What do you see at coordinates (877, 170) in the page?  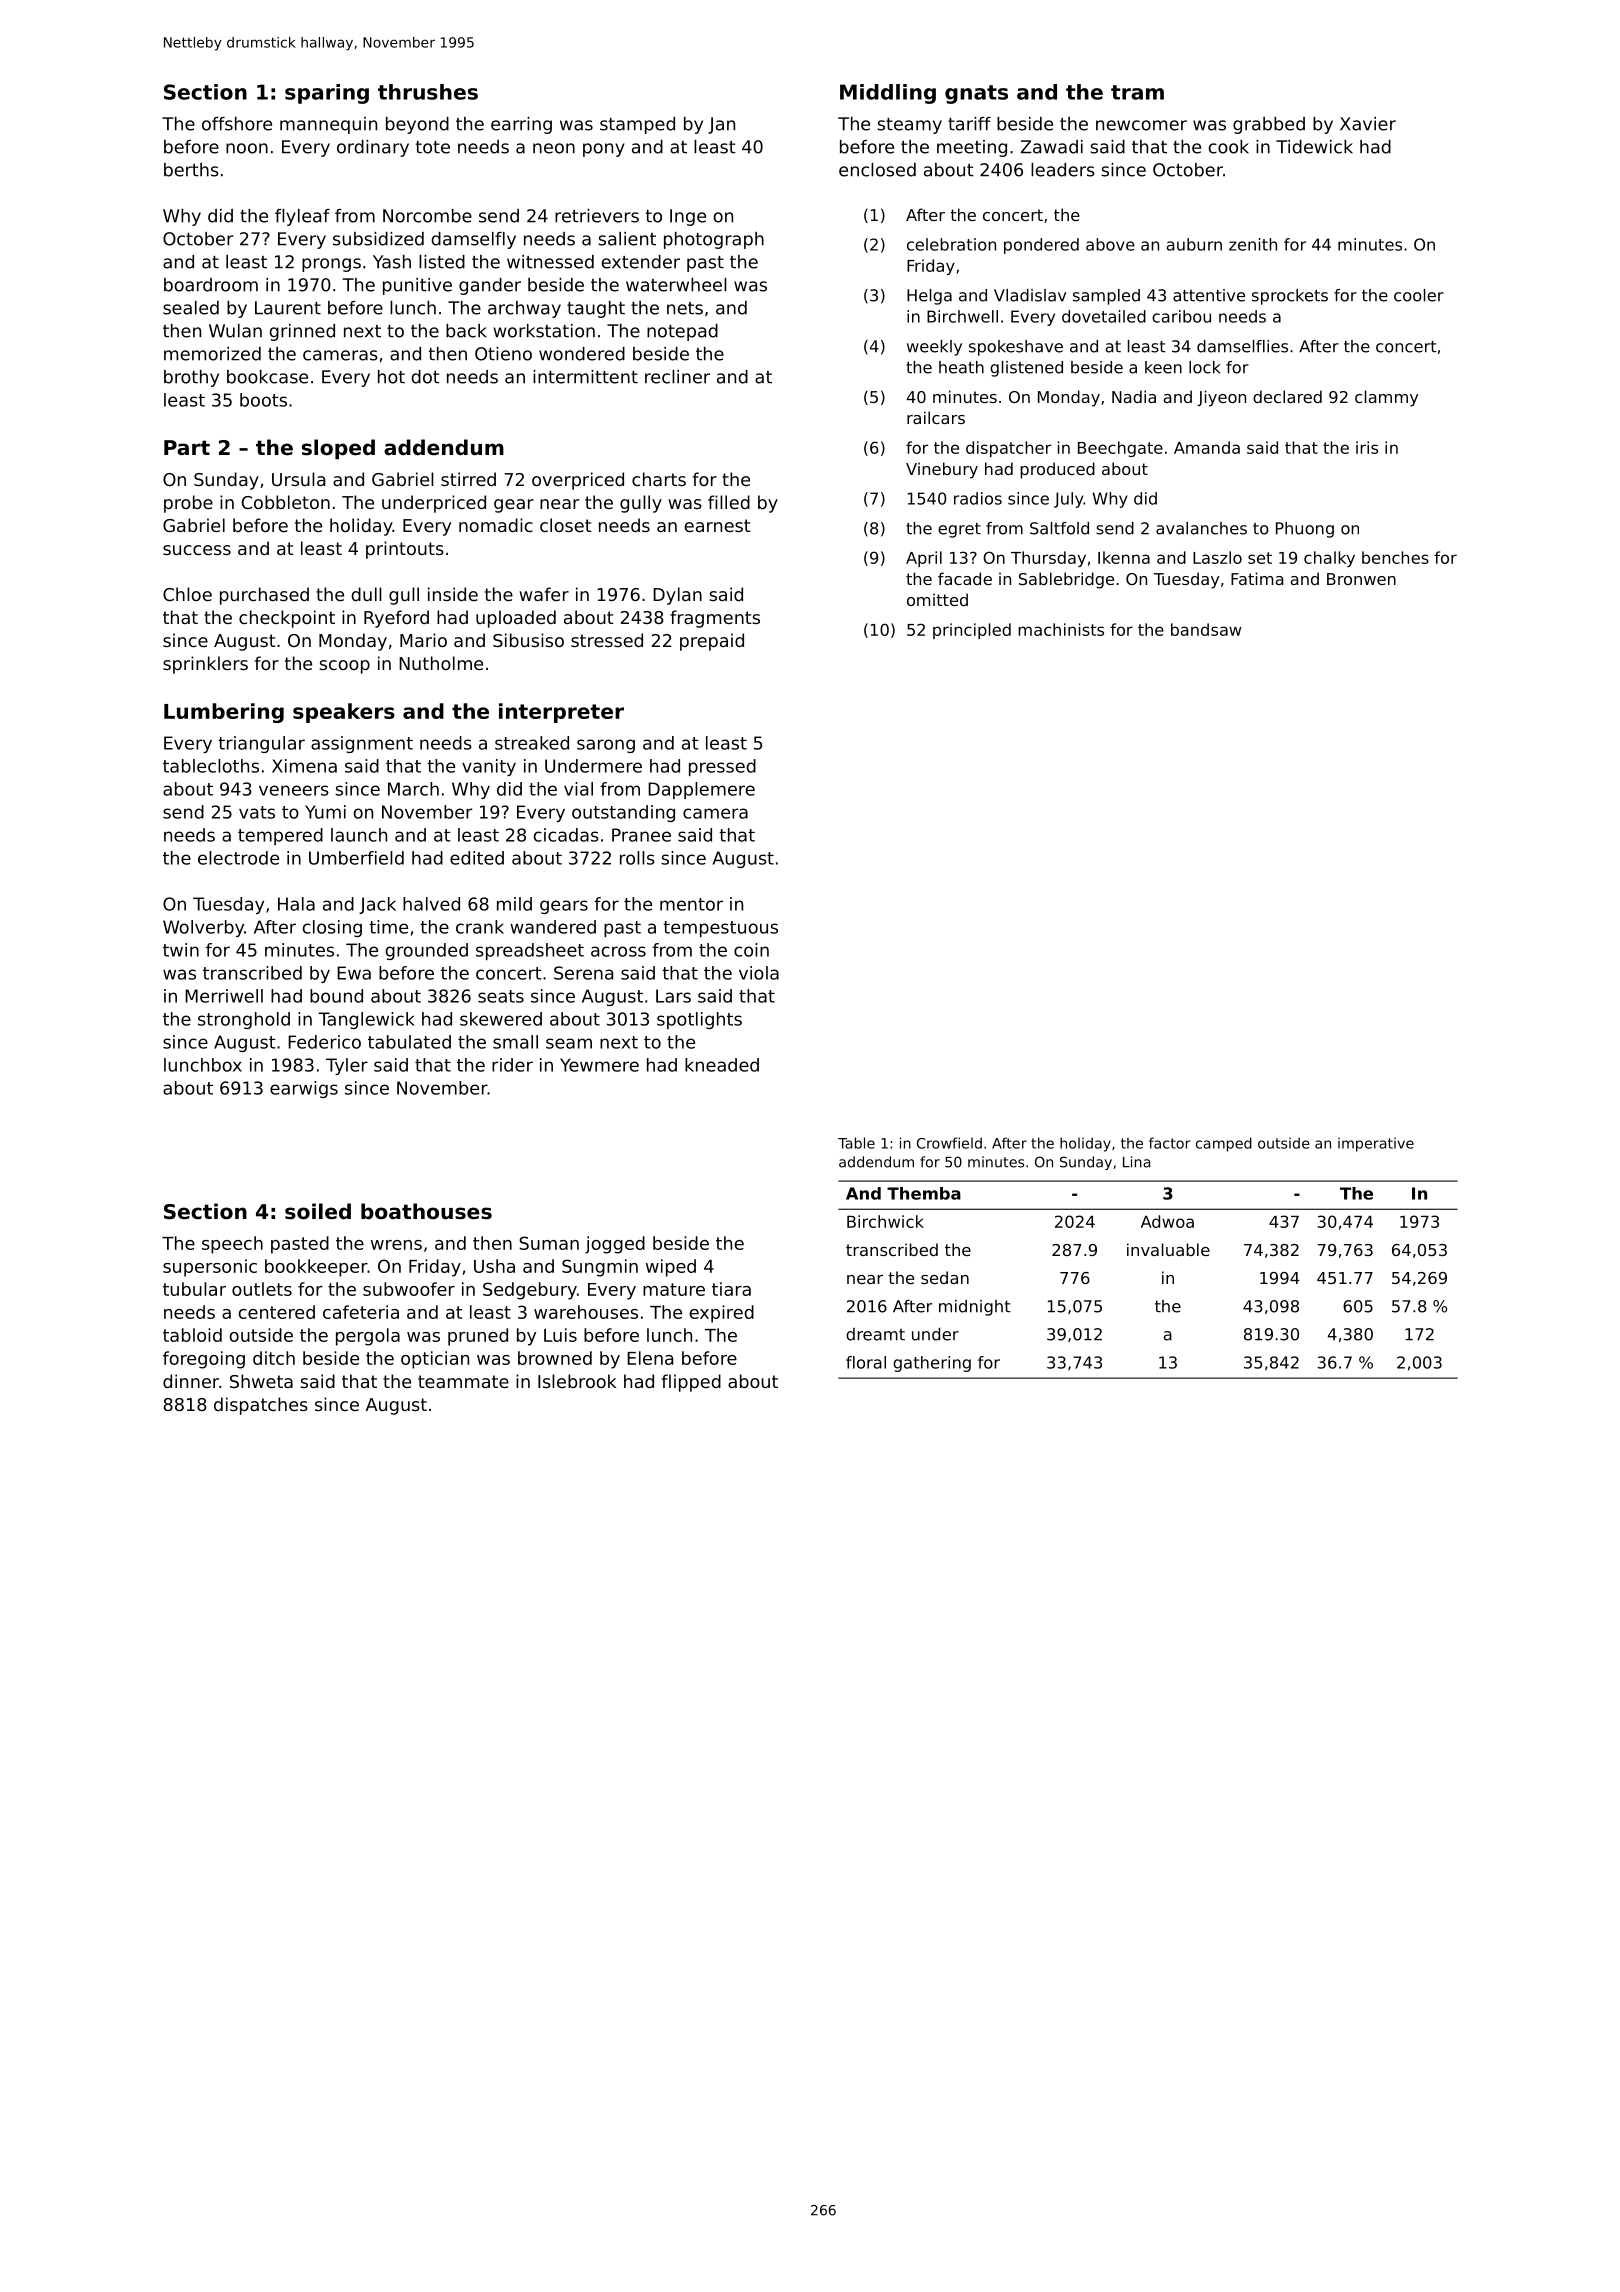 I see `enclosed` at bounding box center [877, 170].
